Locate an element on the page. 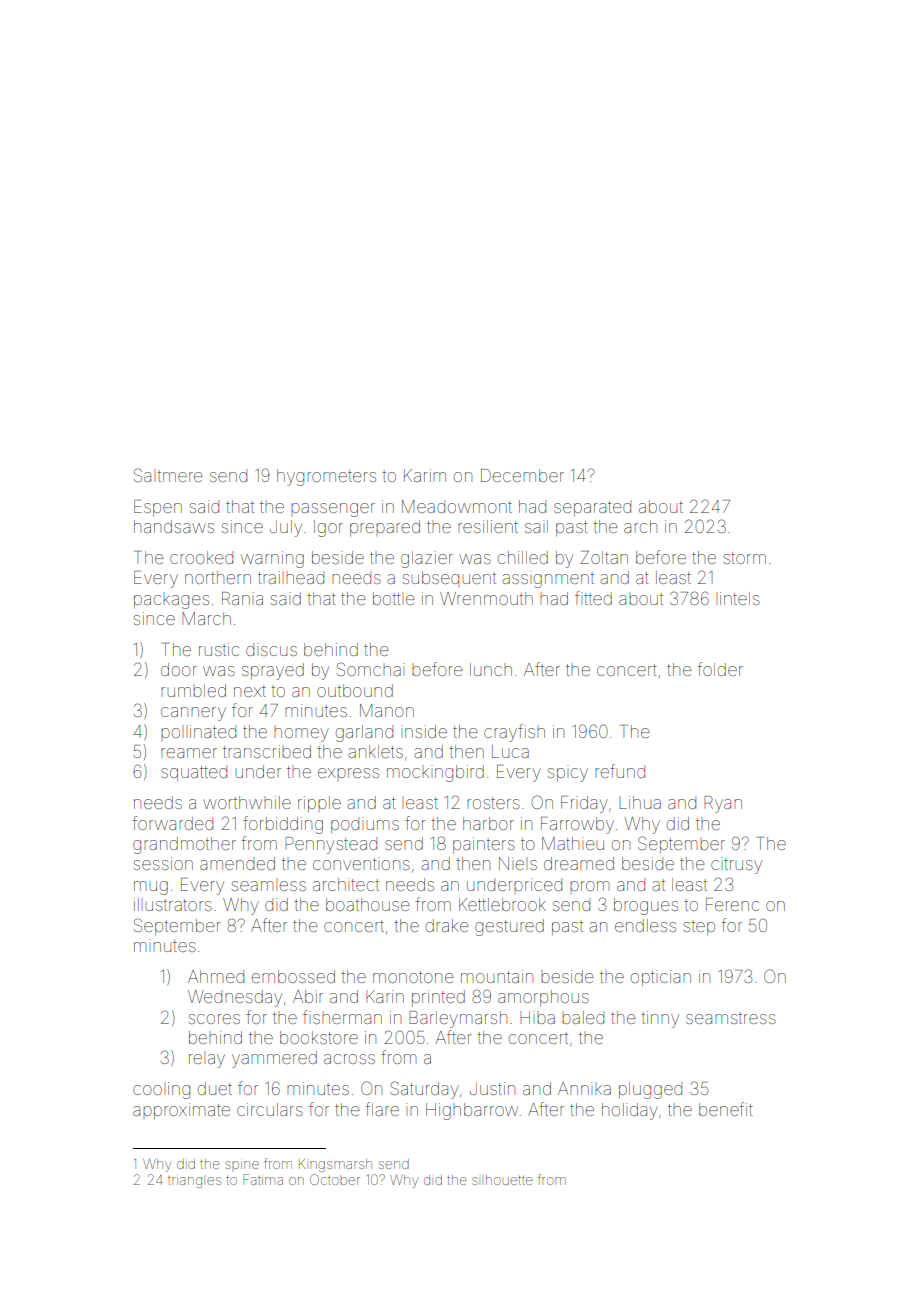 The width and height of the image is (924, 1314). brogues is located at coordinates (646, 906).
